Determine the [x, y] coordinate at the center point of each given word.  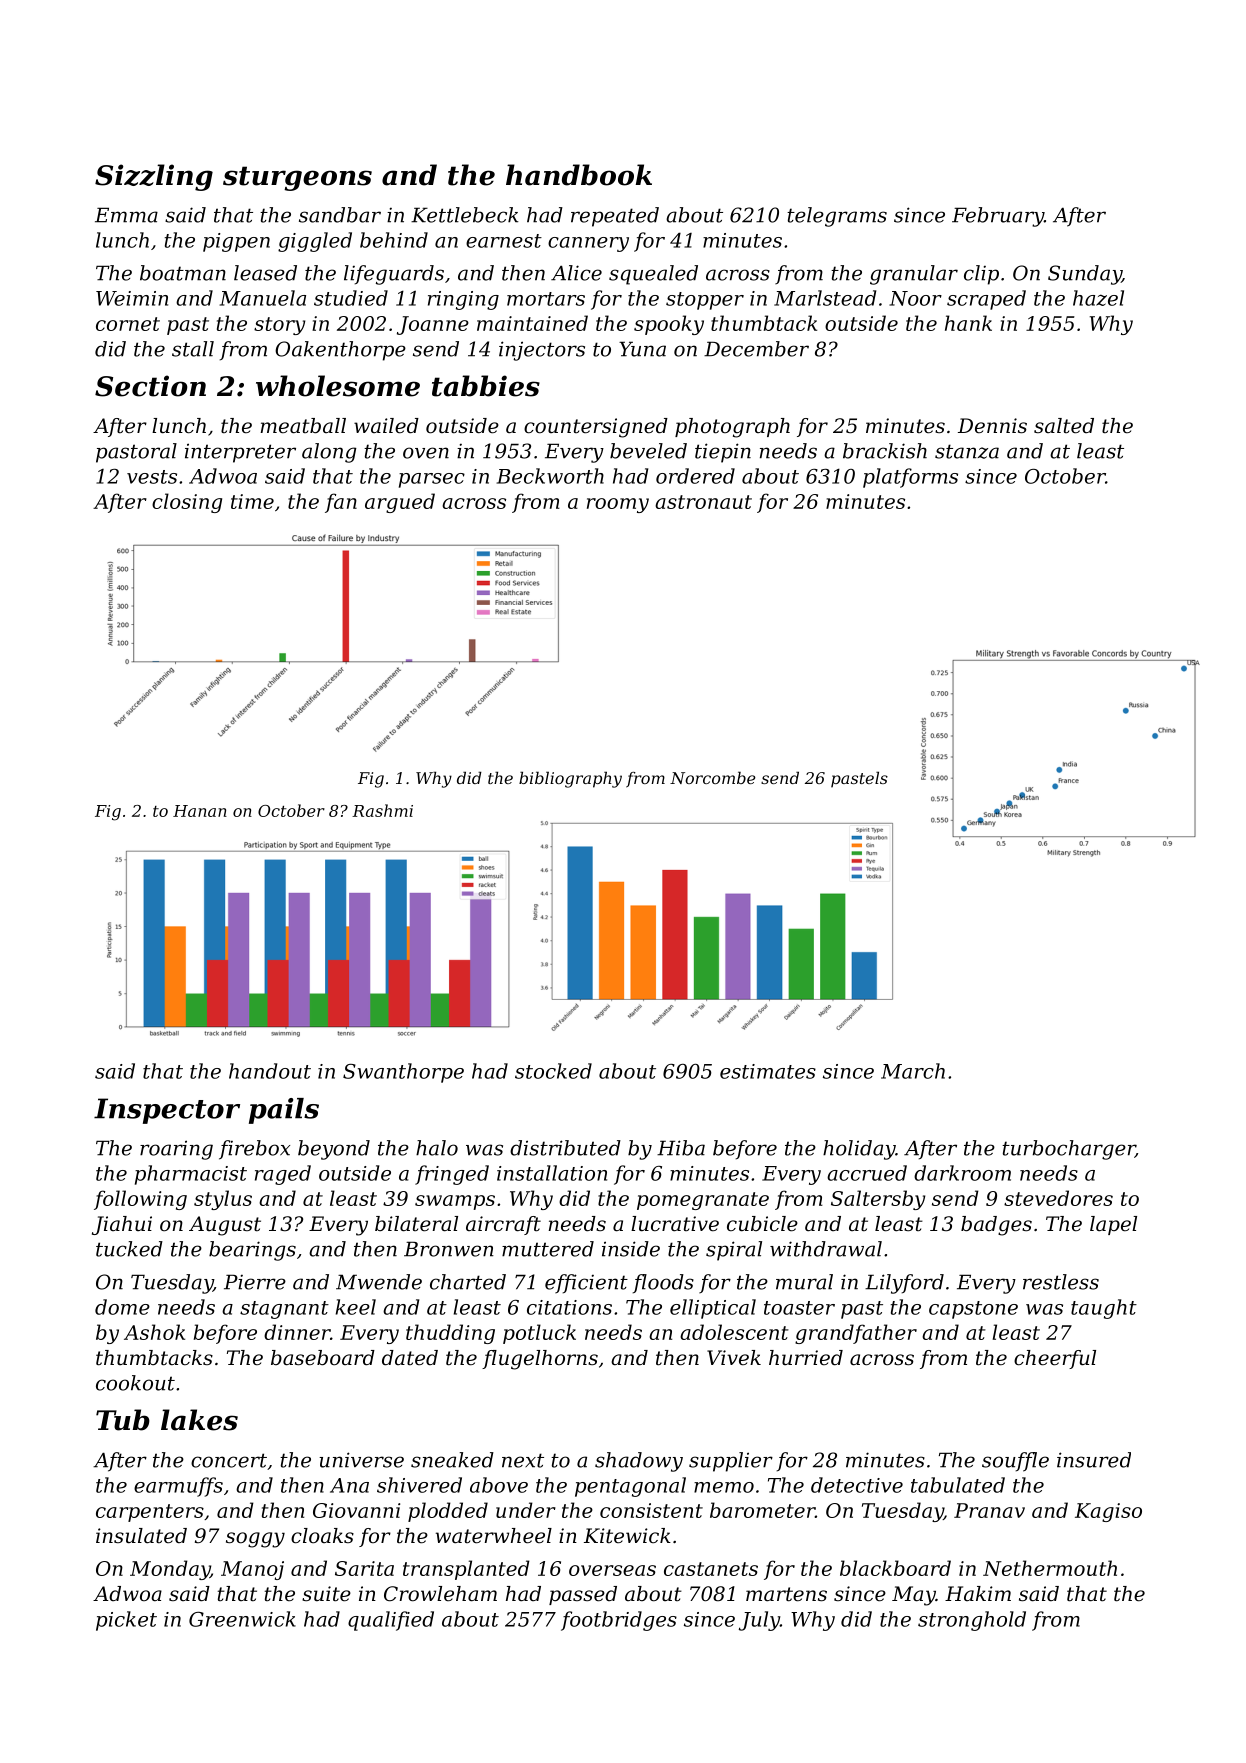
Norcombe [713, 777]
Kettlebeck [465, 215]
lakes [199, 1420]
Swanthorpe [403, 1073]
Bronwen [449, 1249]
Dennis [992, 426]
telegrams [837, 217]
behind [394, 240]
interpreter [240, 453]
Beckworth [550, 476]
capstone [973, 1310]
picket [126, 1621]
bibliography [570, 779]
